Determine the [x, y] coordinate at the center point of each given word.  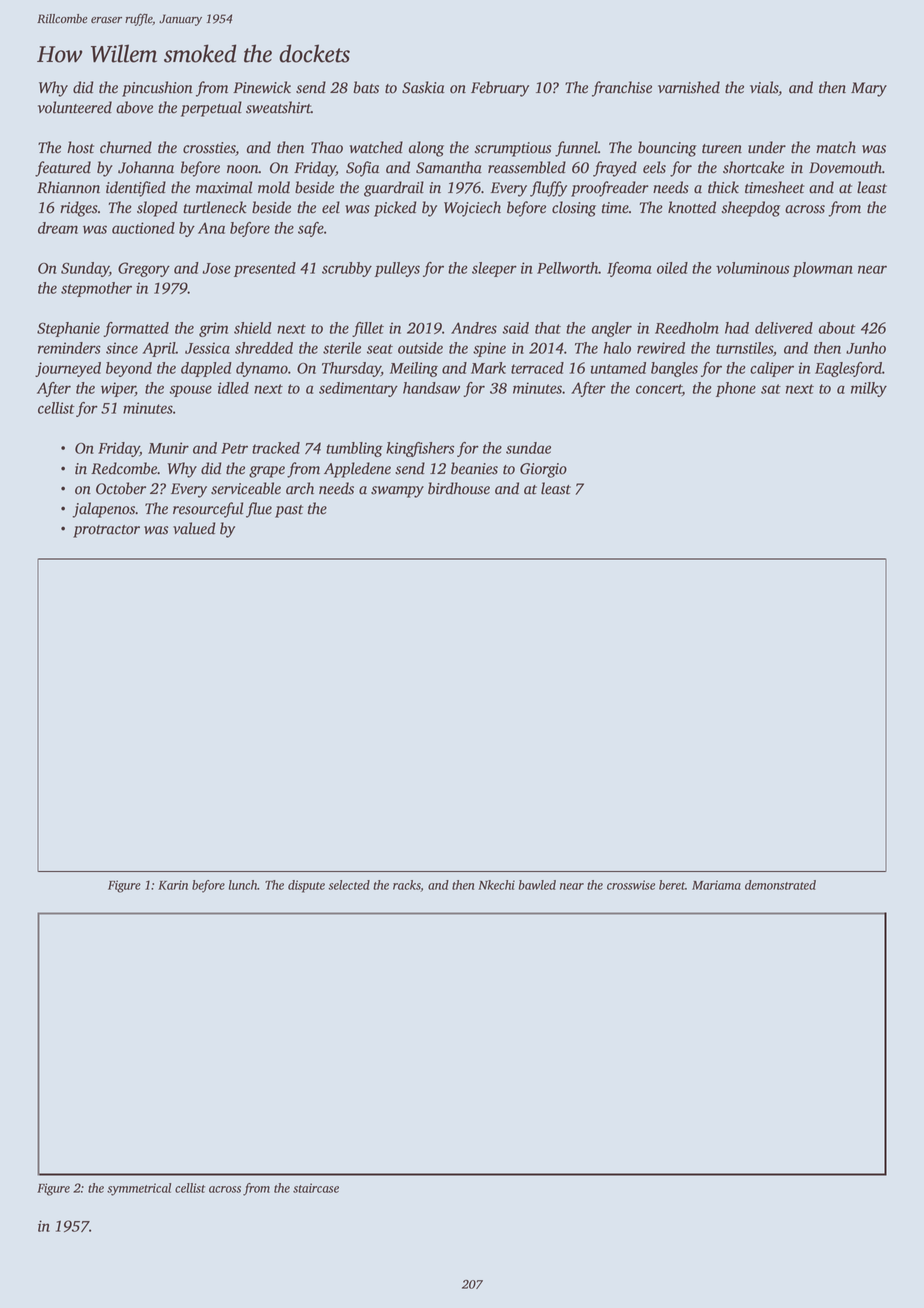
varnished [689, 87]
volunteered [75, 107]
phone [736, 389]
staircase [316, 1188]
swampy [397, 492]
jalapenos [103, 510]
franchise [622, 89]
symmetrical [139, 1189]
